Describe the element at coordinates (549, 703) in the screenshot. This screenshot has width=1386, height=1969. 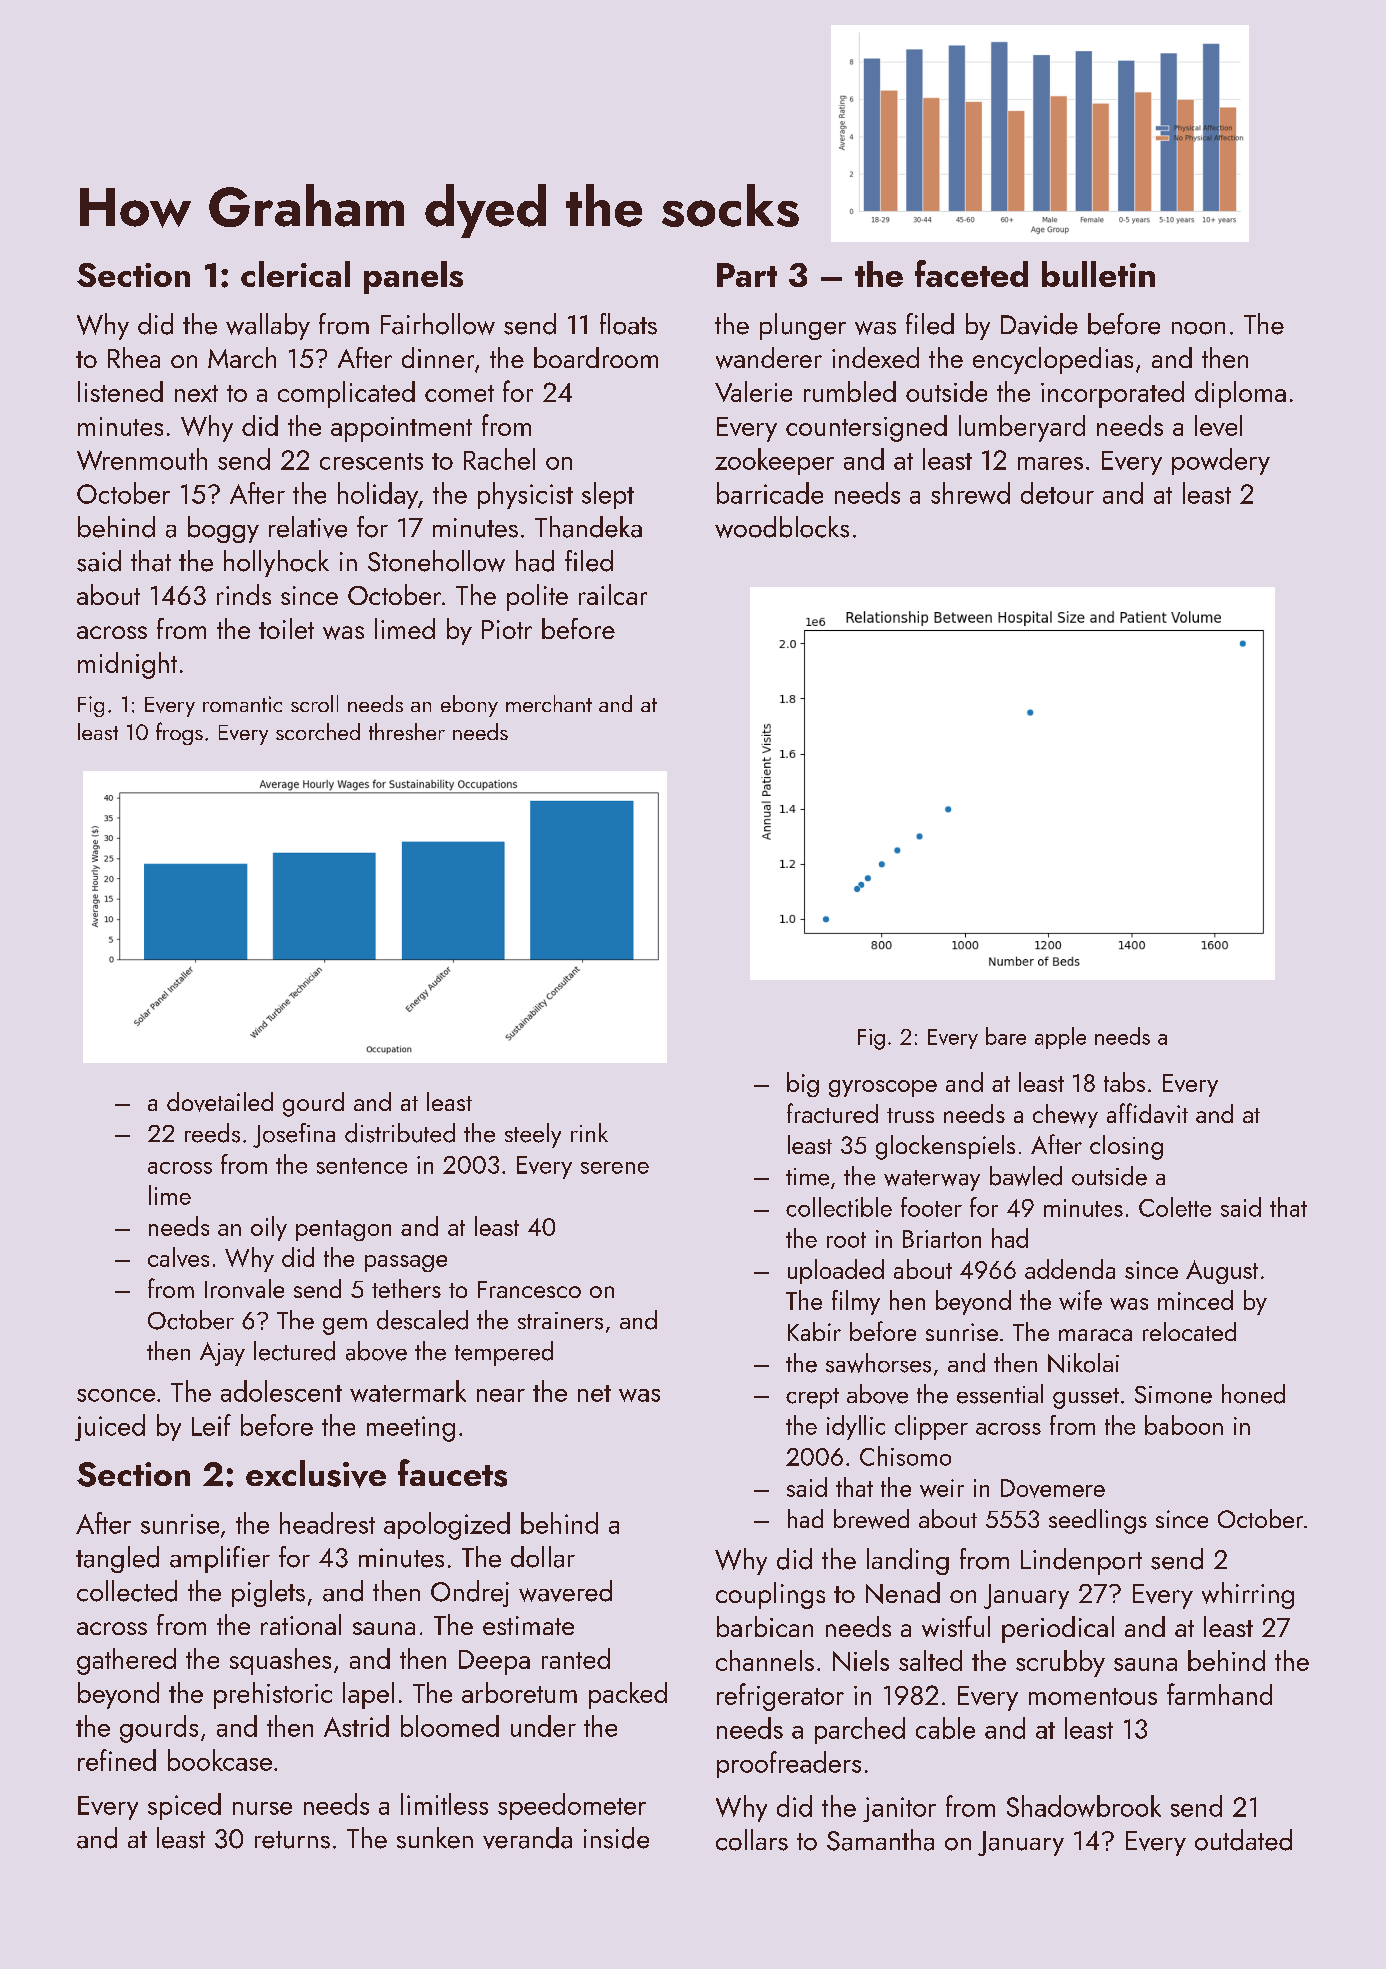
I see `merchant` at that location.
